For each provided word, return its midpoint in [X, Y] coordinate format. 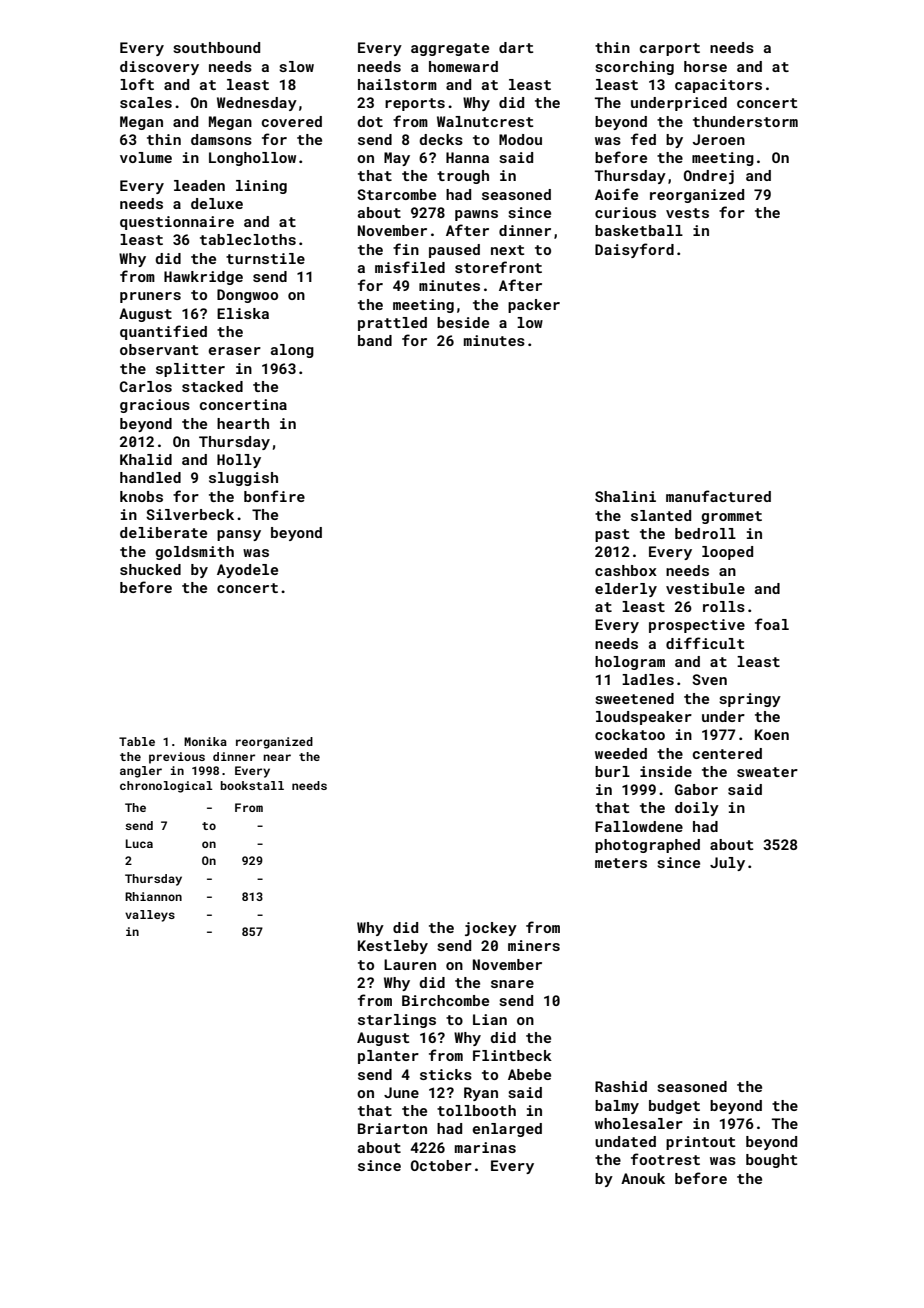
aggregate [450, 49]
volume [146, 157]
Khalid [146, 459]
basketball [639, 230]
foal [772, 624]
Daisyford [634, 250]
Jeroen [719, 139]
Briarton [392, 1128]
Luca [139, 843]
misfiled [410, 267]
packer [534, 306]
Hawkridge [203, 278]
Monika [205, 741]
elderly [626, 590]
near [277, 757]
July [727, 864]
